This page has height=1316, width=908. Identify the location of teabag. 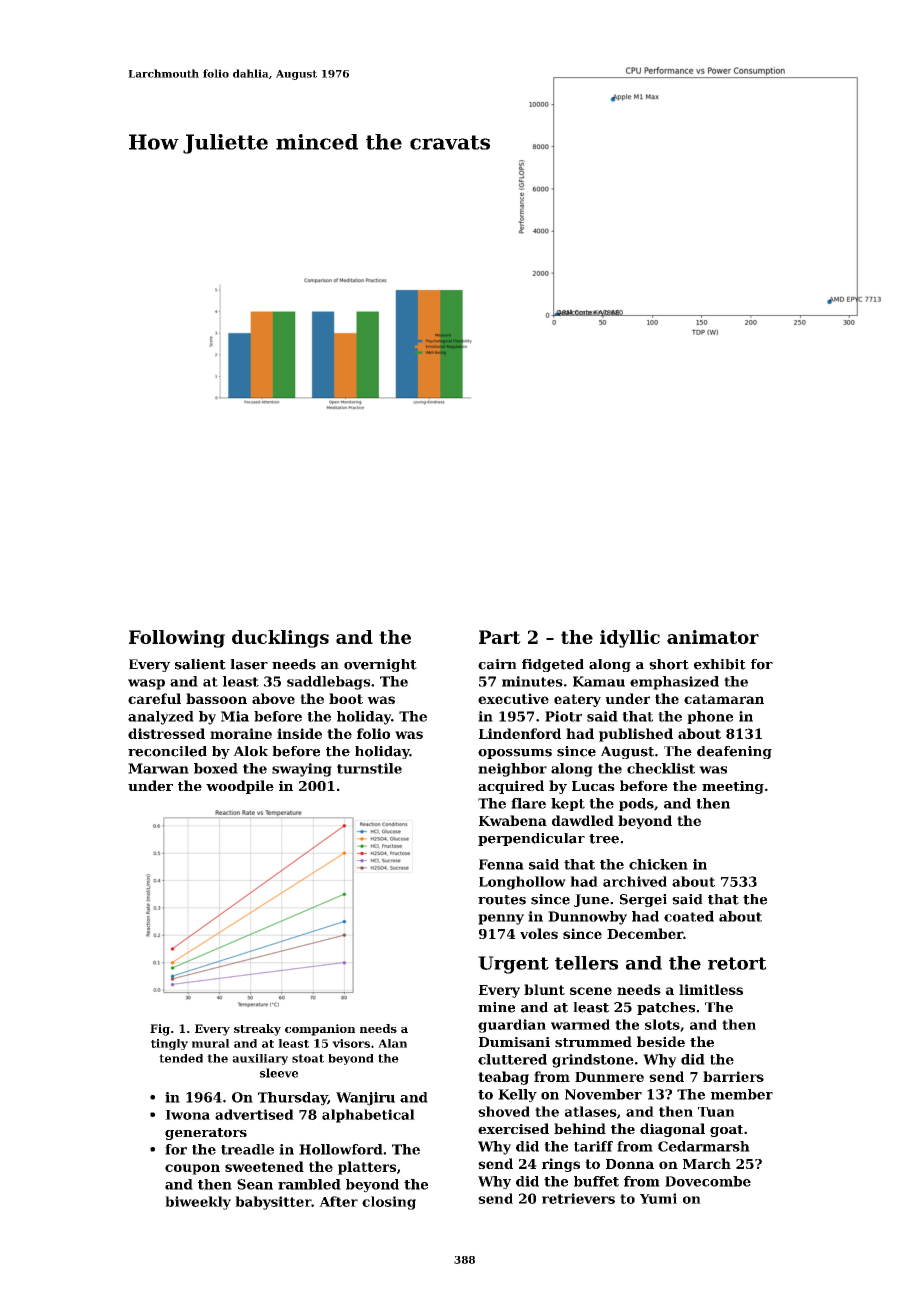
(503, 1078).
